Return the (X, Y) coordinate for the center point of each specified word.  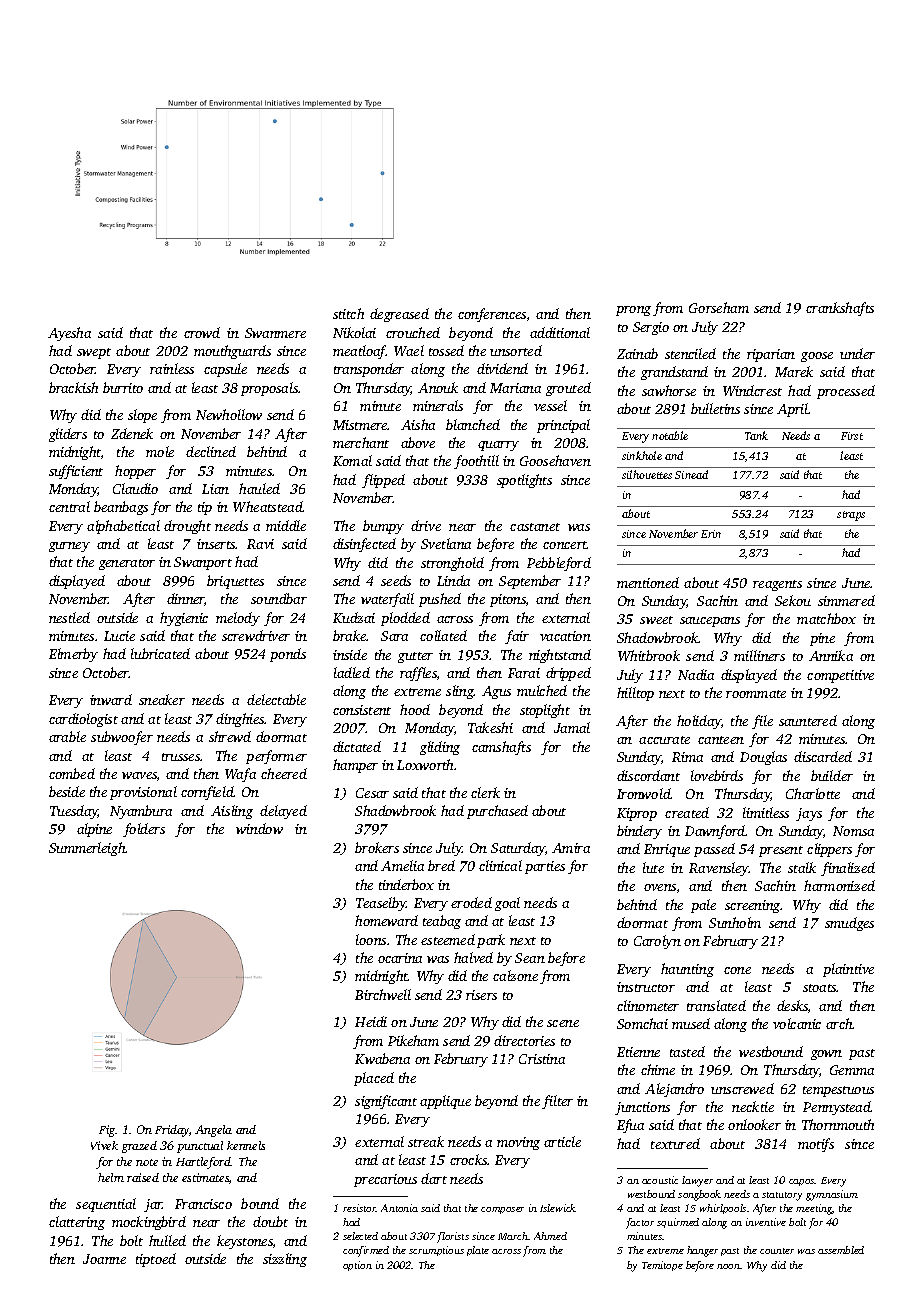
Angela (213, 1131)
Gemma (852, 1070)
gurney (69, 547)
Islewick (558, 1208)
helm (111, 1177)
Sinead (691, 474)
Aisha (418, 424)
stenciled (690, 353)
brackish (73, 387)
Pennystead (837, 1108)
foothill (476, 462)
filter (557, 1102)
